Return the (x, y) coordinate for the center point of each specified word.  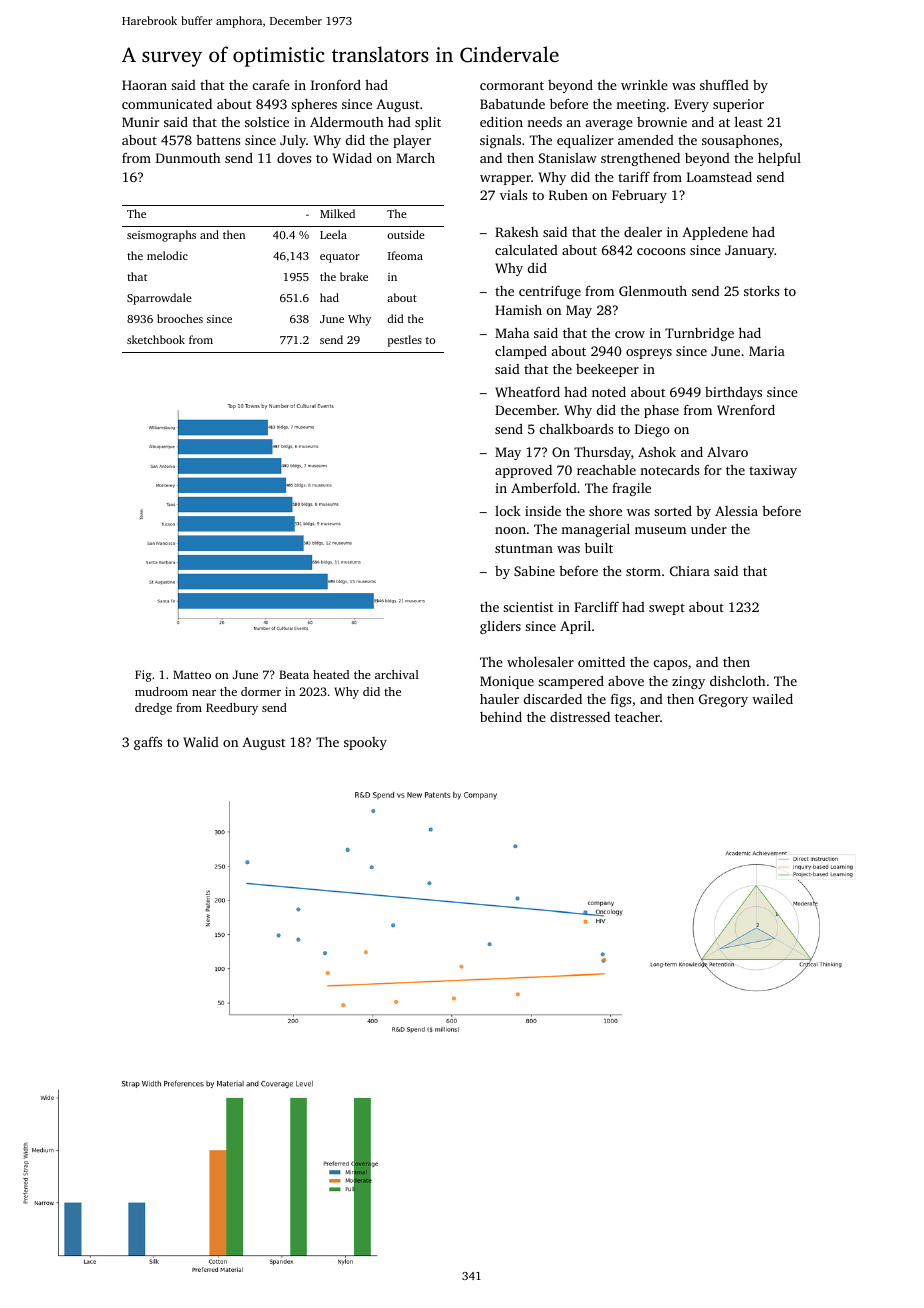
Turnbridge (699, 334)
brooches (180, 318)
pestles (405, 341)
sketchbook (156, 339)
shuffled (724, 84)
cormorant (512, 85)
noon (510, 530)
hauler (499, 699)
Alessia (736, 511)
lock (508, 511)
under (709, 529)
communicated (167, 104)
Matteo (192, 674)
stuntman (524, 548)
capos (670, 665)
